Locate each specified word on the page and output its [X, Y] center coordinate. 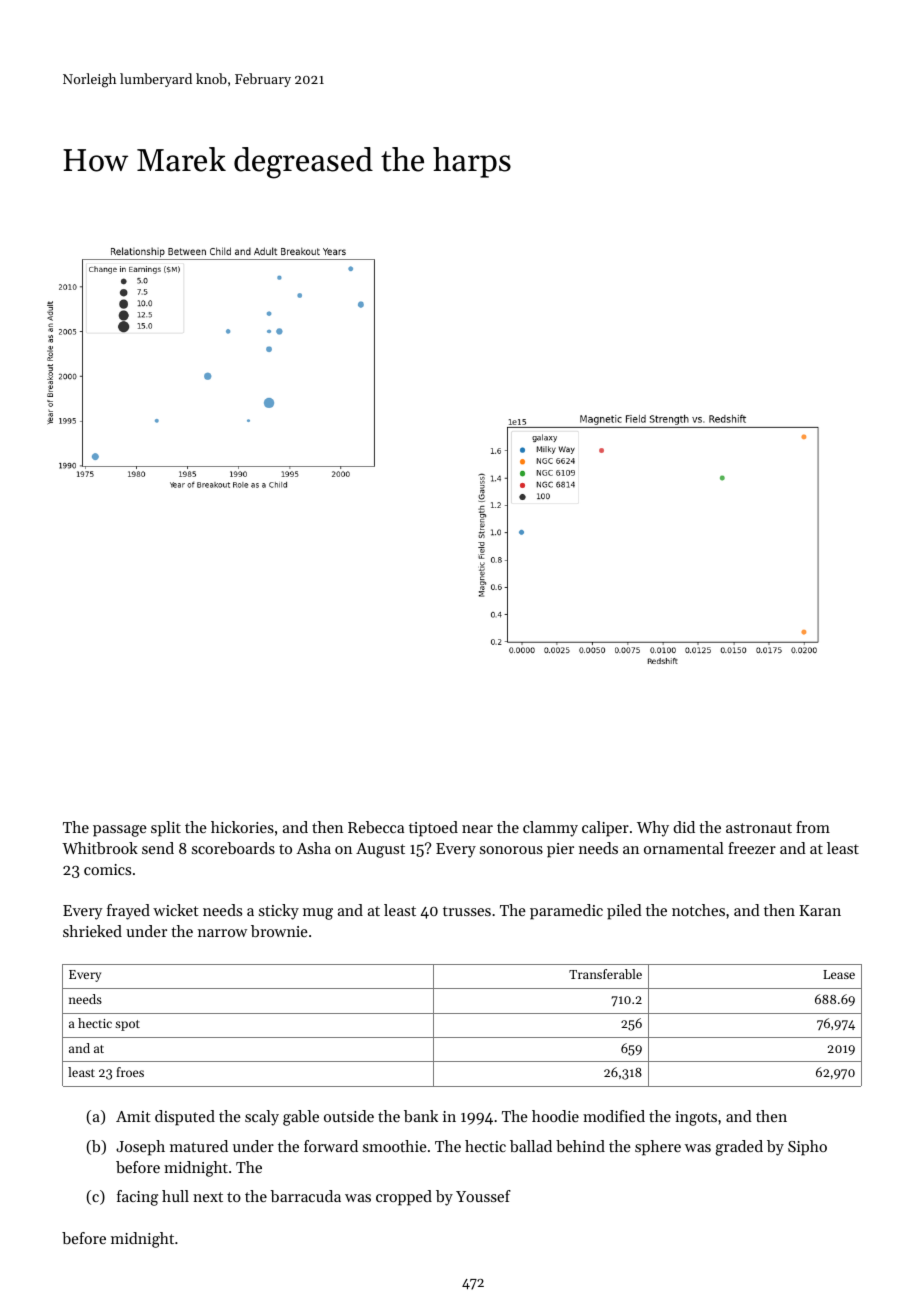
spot [127, 1025]
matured [199, 1146]
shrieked [92, 931]
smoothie [395, 1146]
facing [137, 1198]
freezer [752, 848]
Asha [313, 848]
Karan [820, 910]
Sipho [807, 1148]
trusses [467, 911]
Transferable [605, 974]
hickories [242, 827]
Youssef [483, 1196]
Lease [839, 974]
